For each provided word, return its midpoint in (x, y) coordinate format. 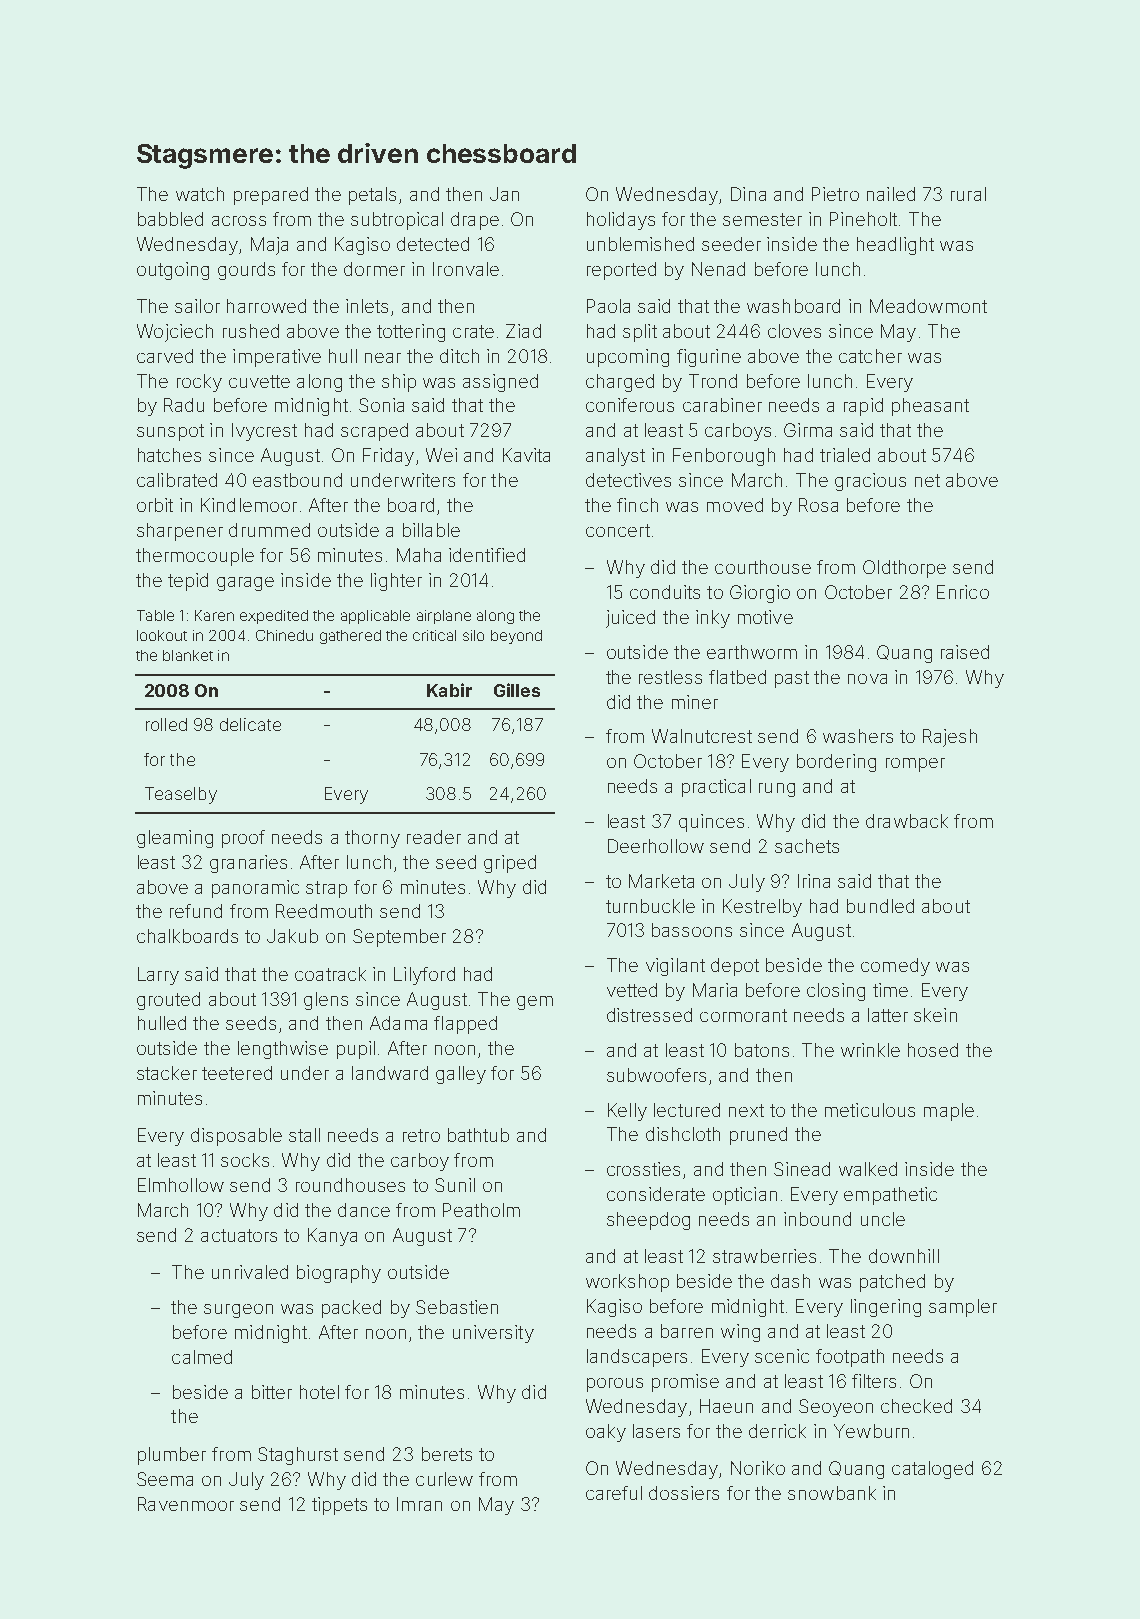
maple (949, 1112)
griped (510, 864)
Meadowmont (928, 306)
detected (433, 244)
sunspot (170, 432)
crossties (643, 1169)
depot (735, 967)
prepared (271, 196)
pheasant (930, 407)
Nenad (718, 269)
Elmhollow (181, 1185)
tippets (339, 1506)
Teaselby (181, 795)
